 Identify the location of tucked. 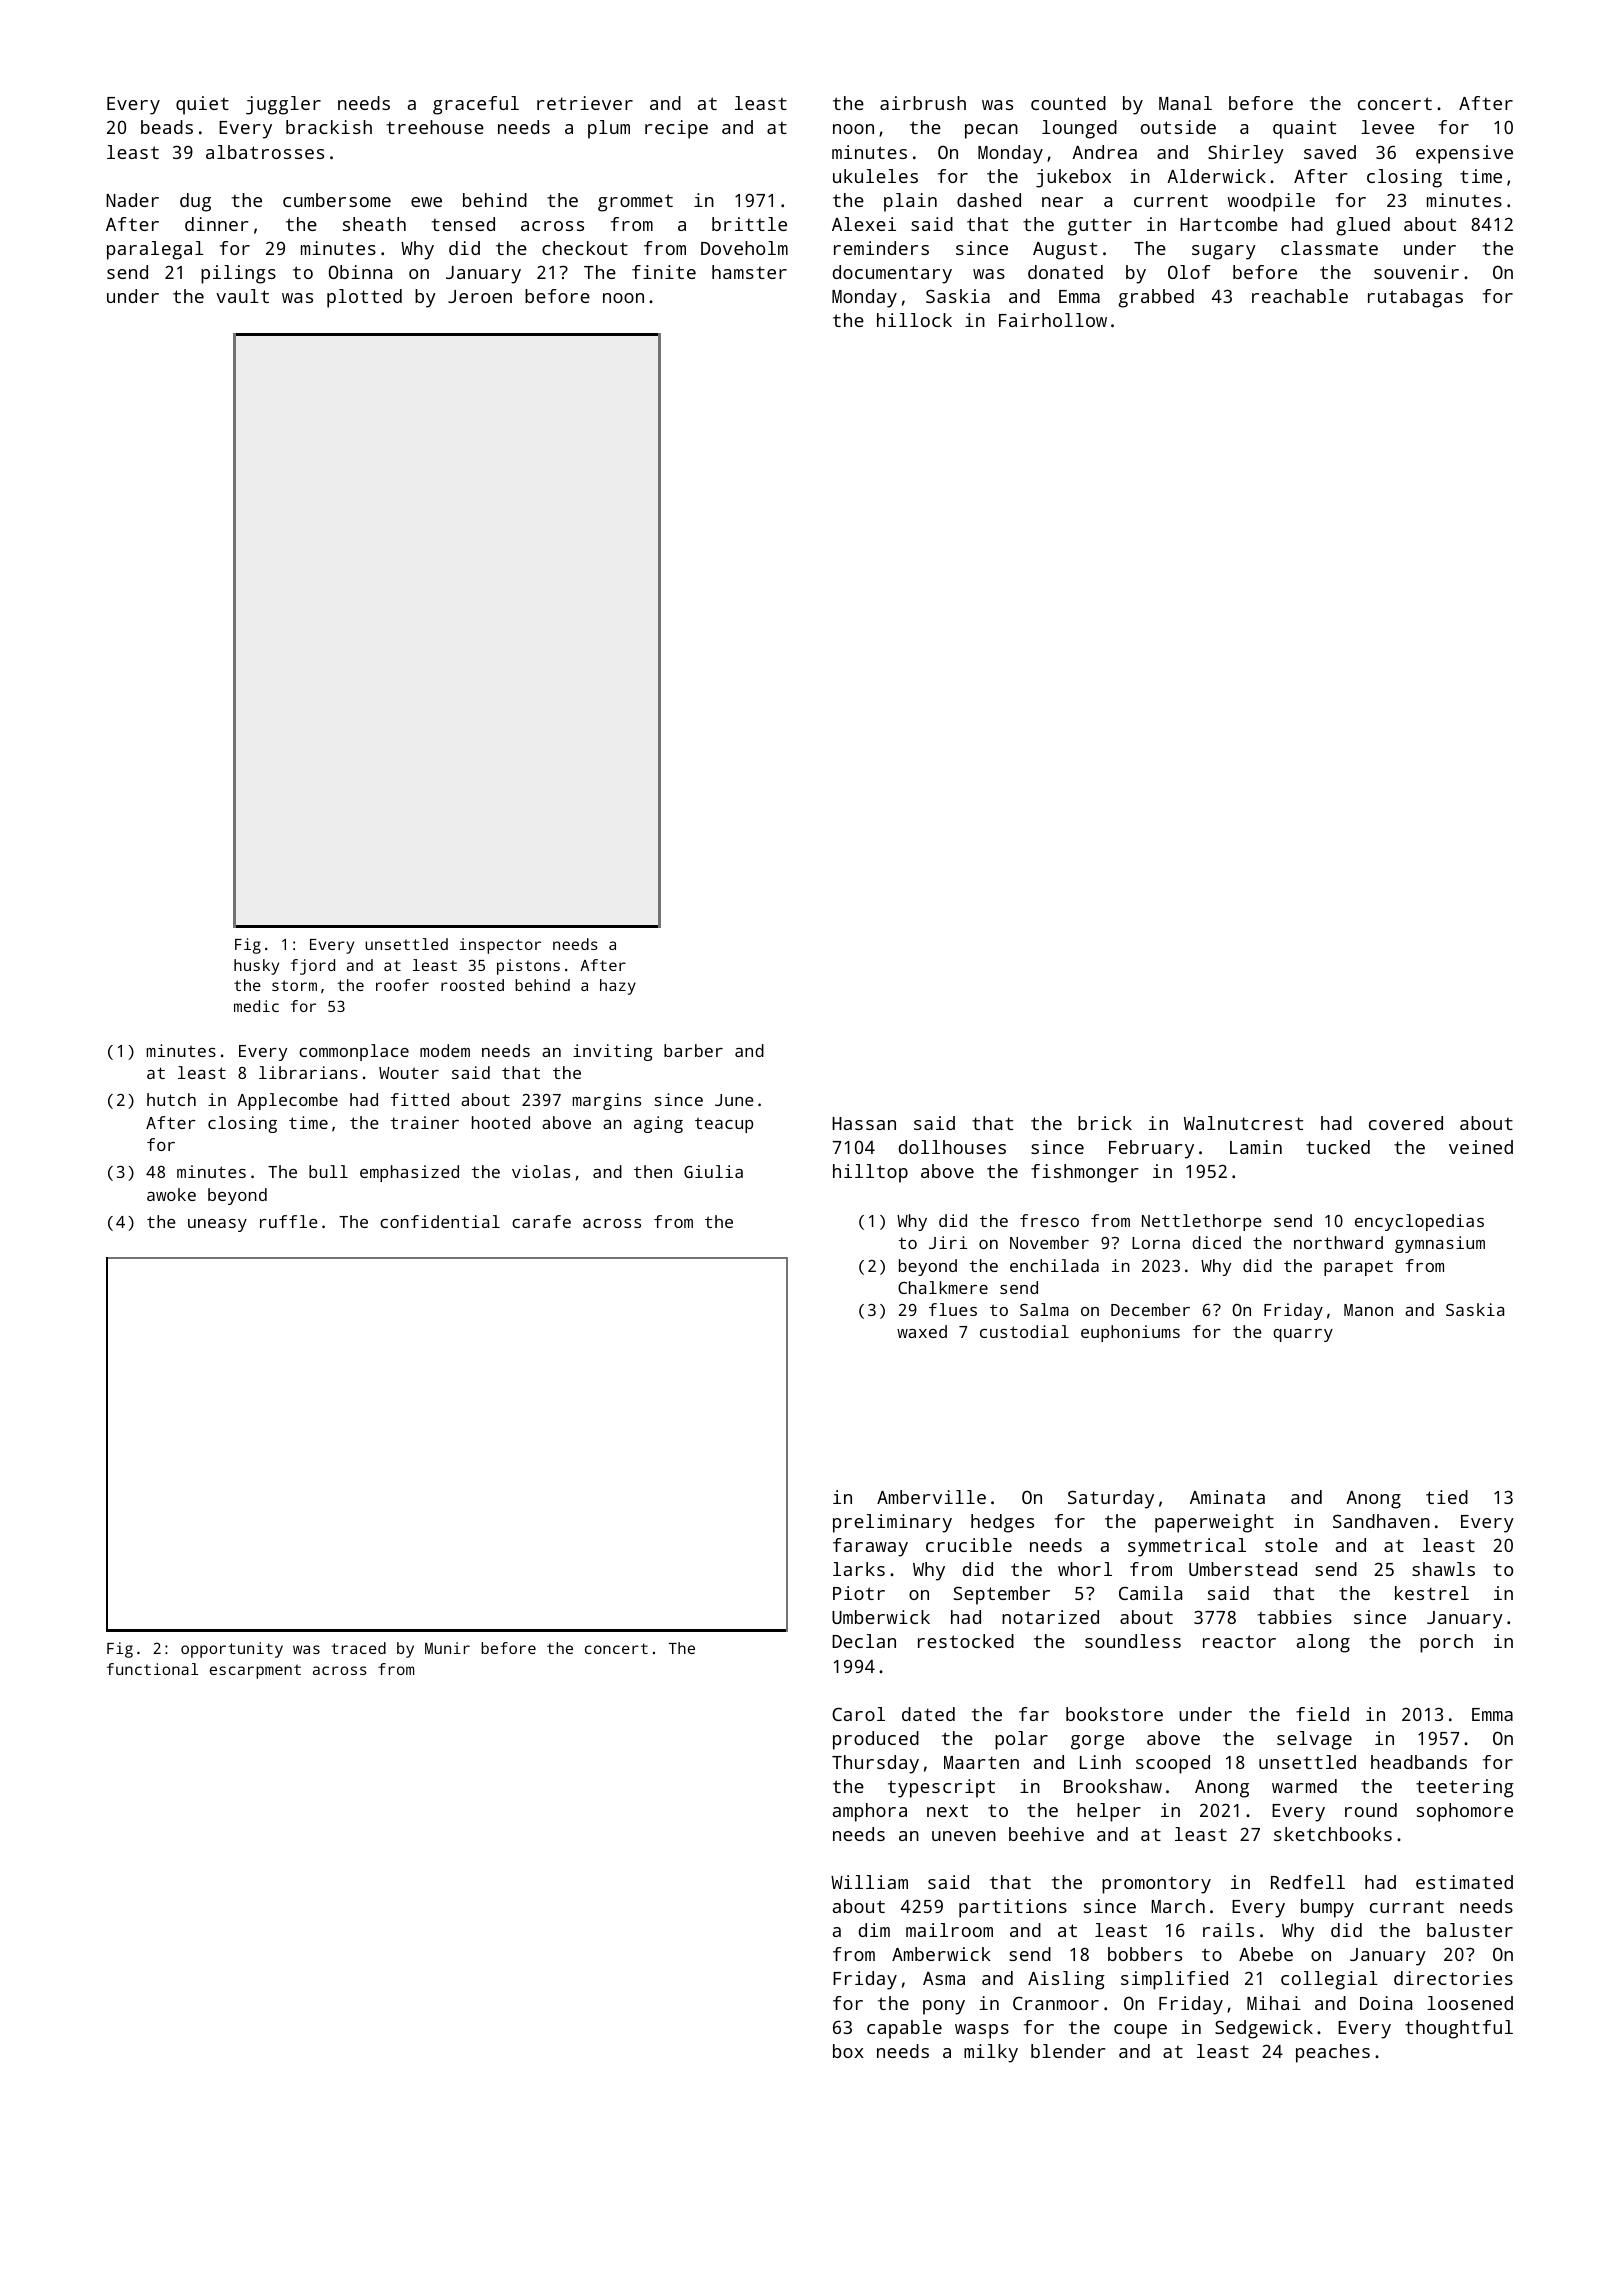
(1338, 1147).
